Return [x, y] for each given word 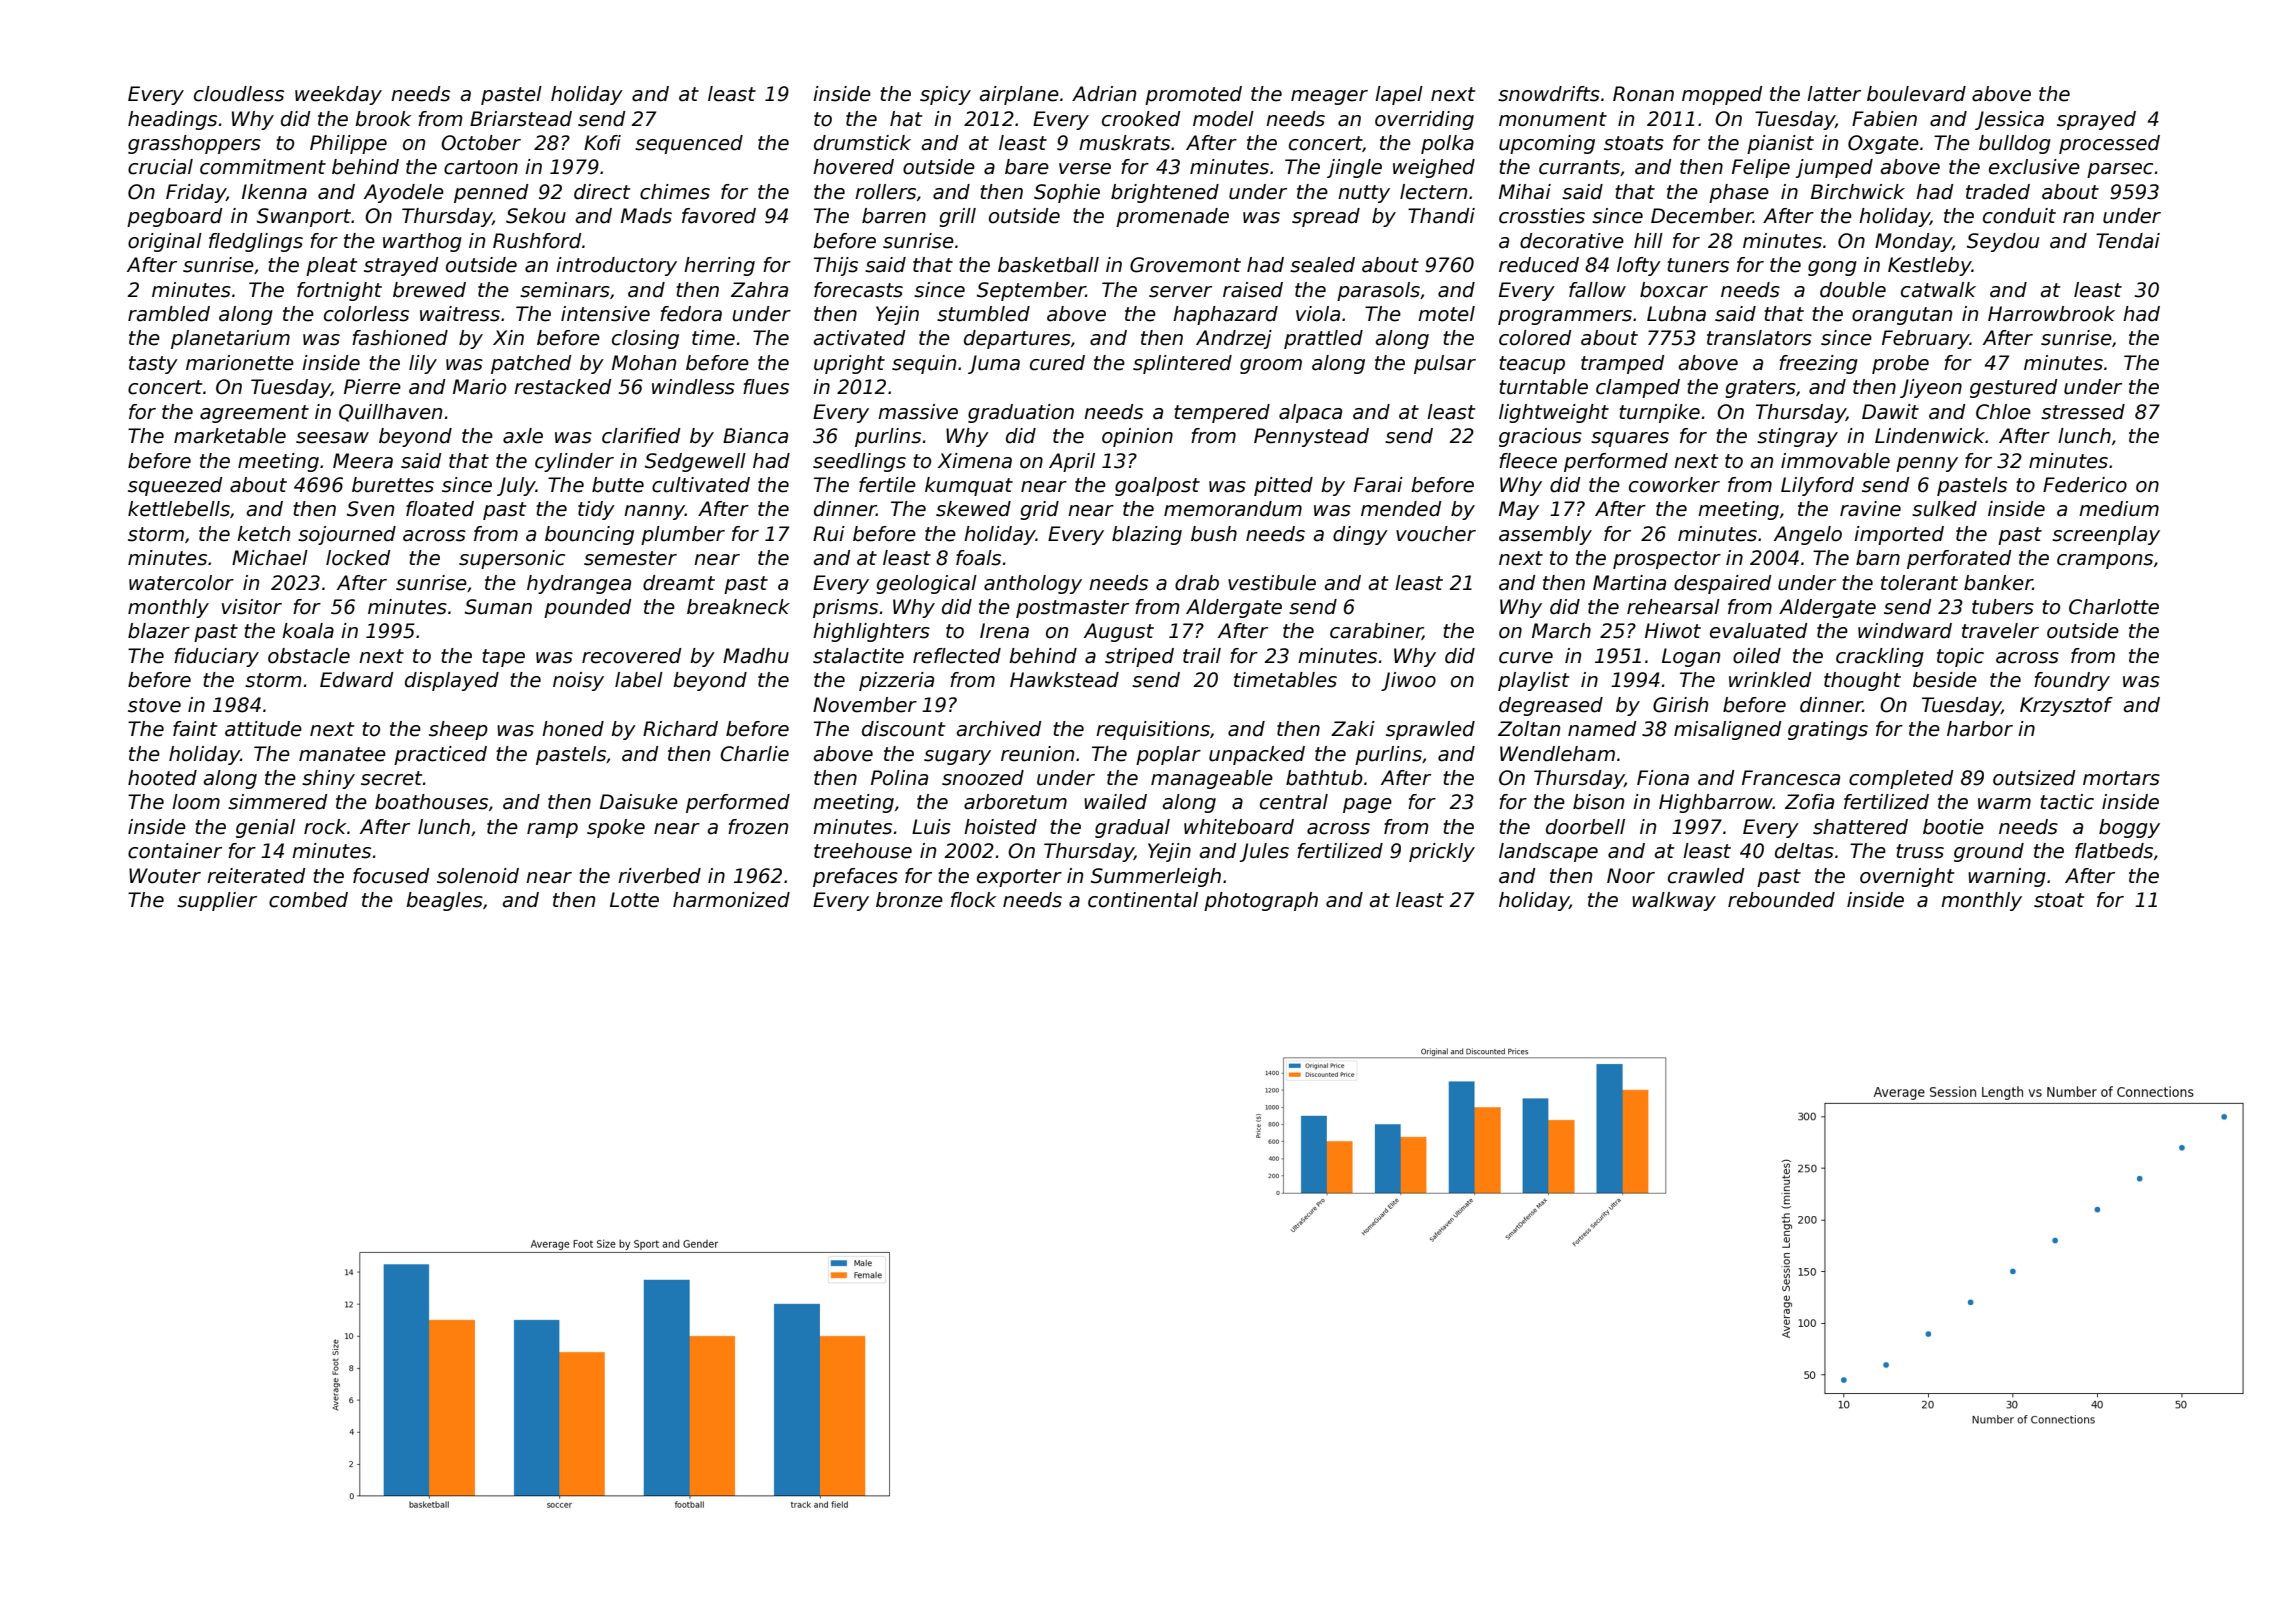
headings [172, 120]
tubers [2003, 607]
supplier [217, 901]
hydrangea [579, 584]
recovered [631, 656]
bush [1214, 534]
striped [1139, 657]
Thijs [836, 266]
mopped [1722, 95]
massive [918, 412]
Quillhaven [390, 413]
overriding [1424, 120]
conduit [2019, 216]
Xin [508, 337]
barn [1878, 558]
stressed [2083, 412]
